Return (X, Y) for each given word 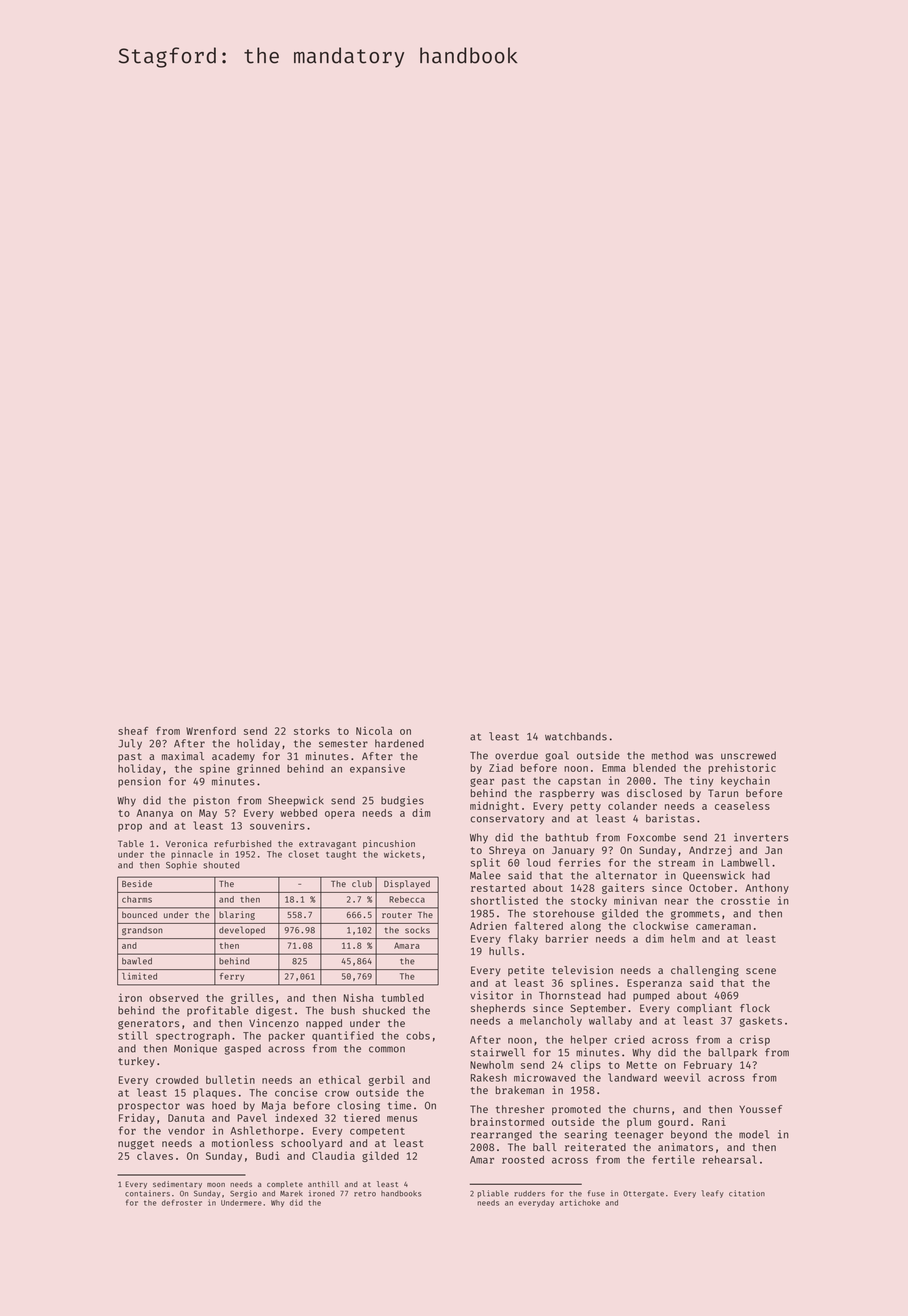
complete (285, 1185)
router (397, 915)
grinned (258, 769)
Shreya (507, 851)
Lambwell (745, 862)
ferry (232, 977)
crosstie (745, 900)
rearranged (501, 1135)
